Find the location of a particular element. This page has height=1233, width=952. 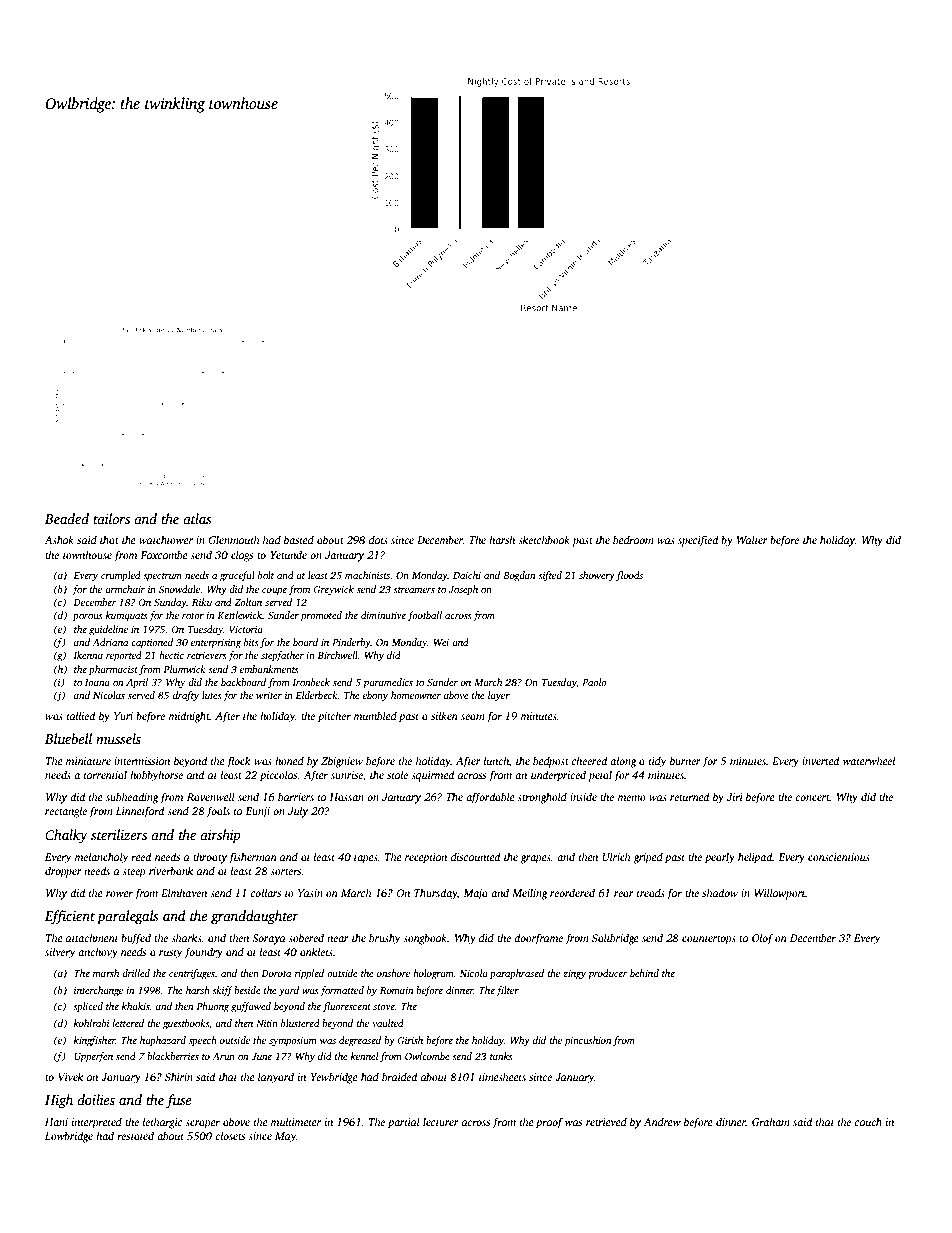

Beaded is located at coordinates (67, 518).
